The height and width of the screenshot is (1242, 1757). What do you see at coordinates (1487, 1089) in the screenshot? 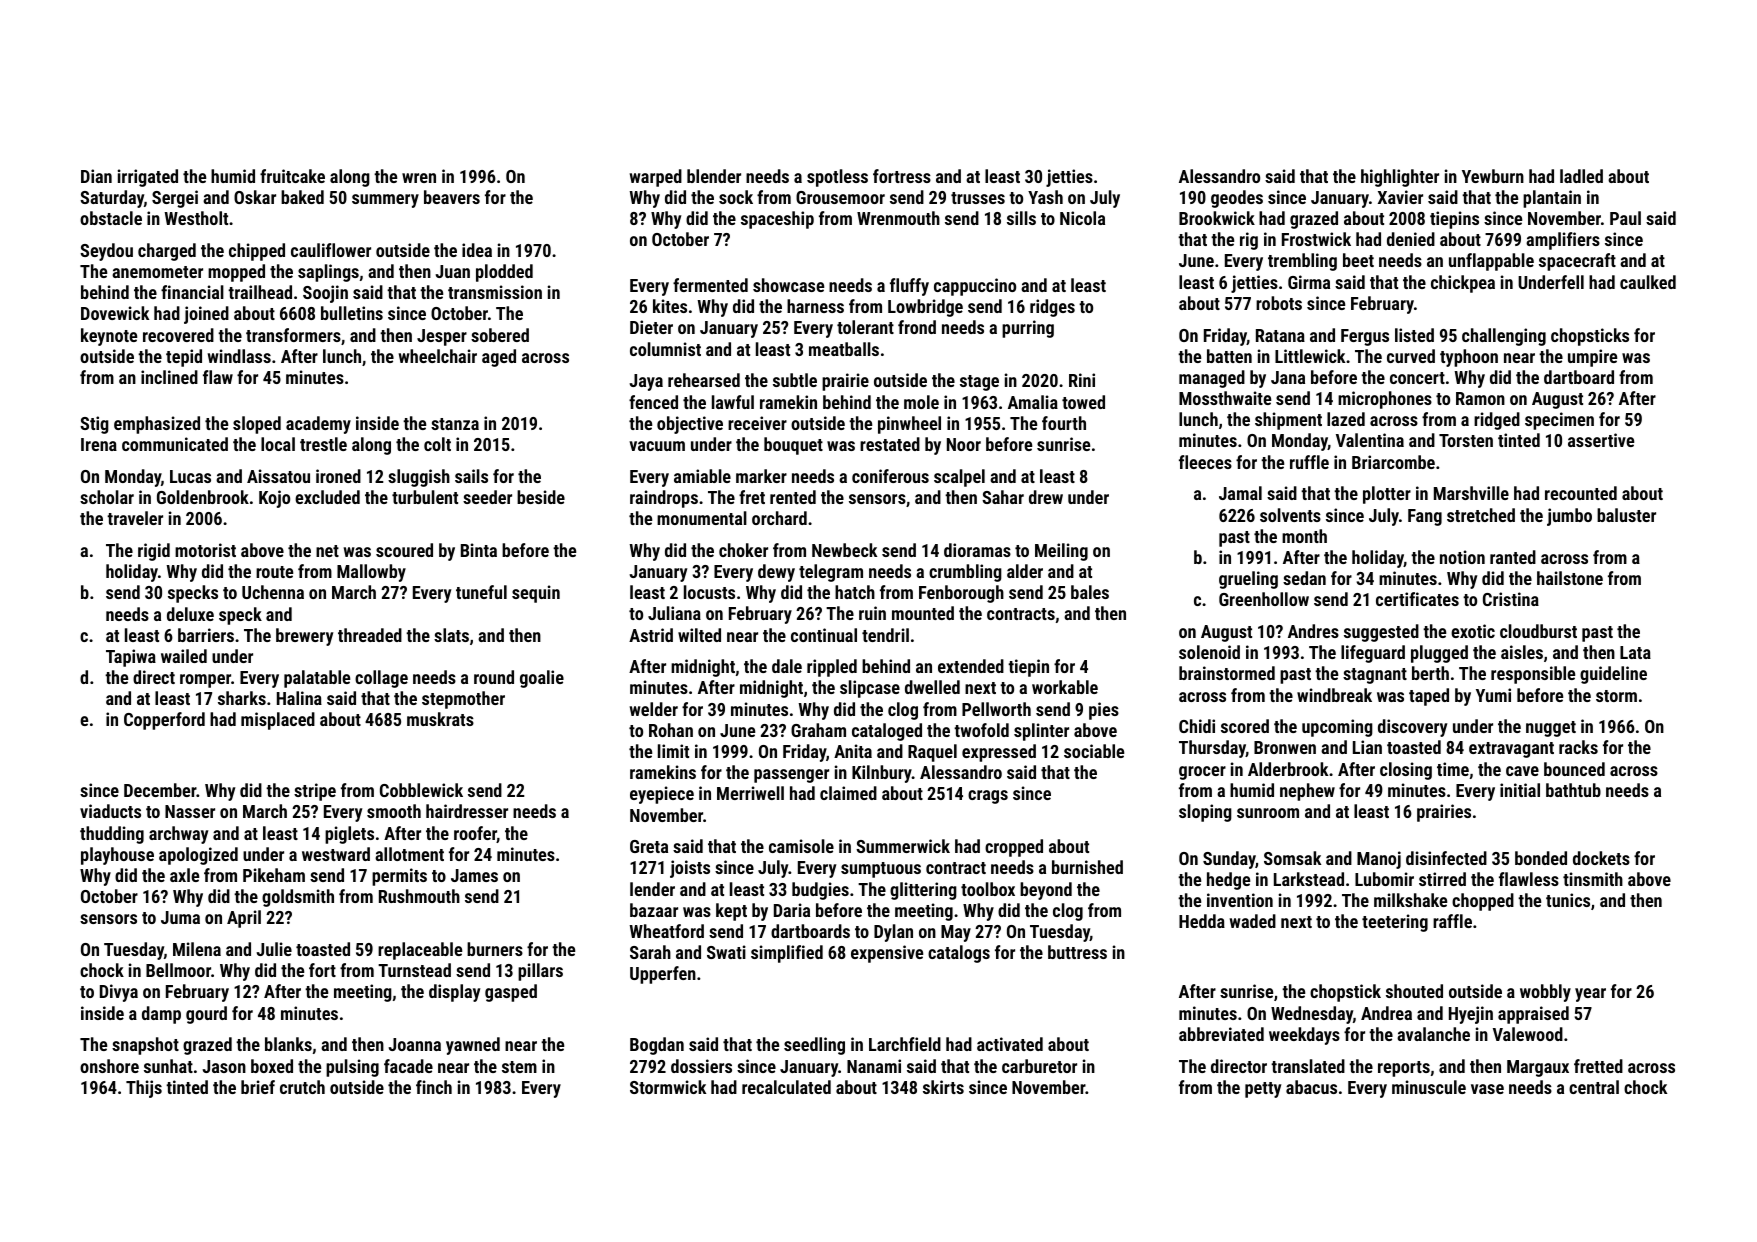
I see `vase` at bounding box center [1487, 1089].
